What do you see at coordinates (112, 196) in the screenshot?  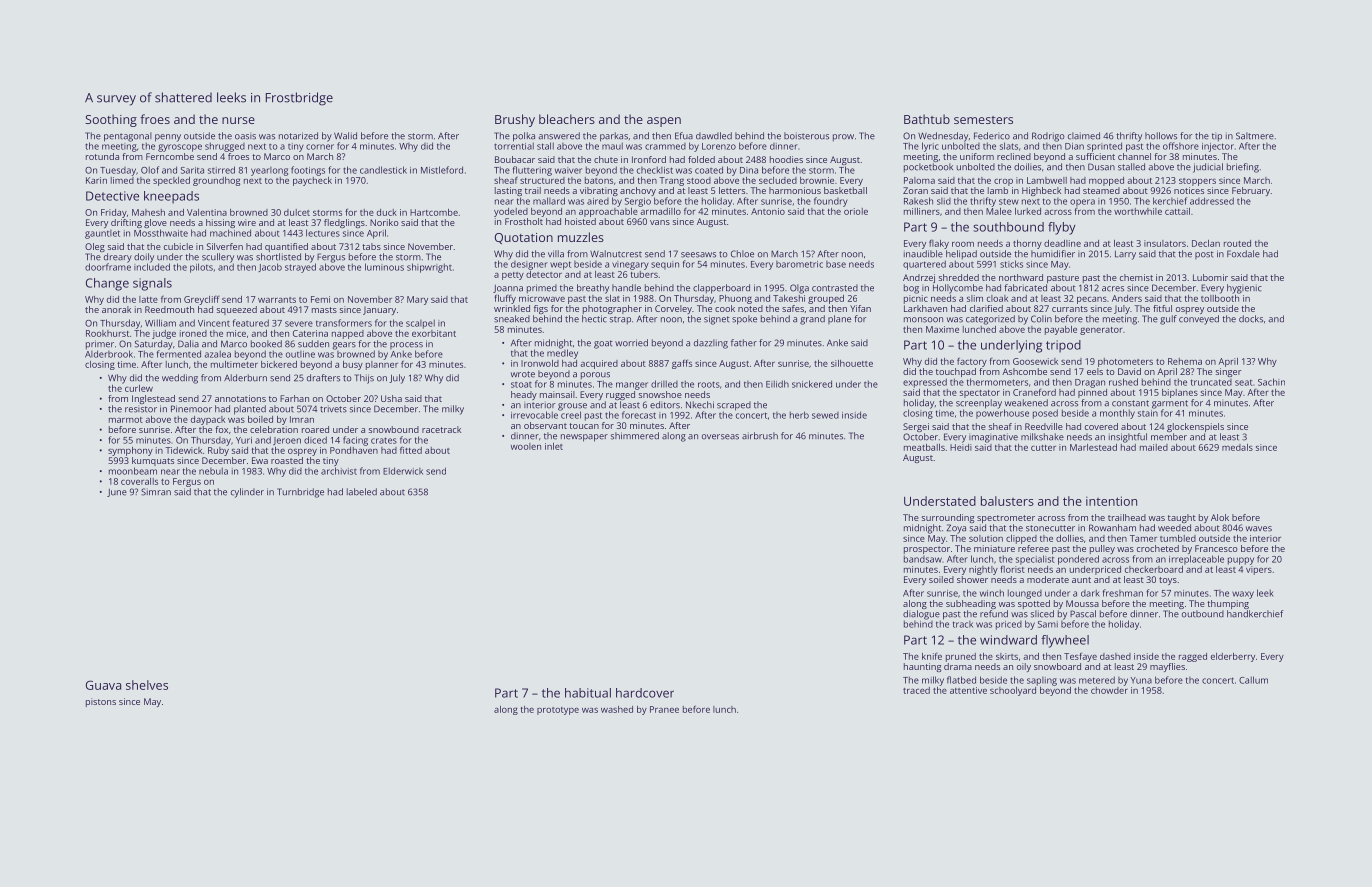 I see `Detective` at bounding box center [112, 196].
